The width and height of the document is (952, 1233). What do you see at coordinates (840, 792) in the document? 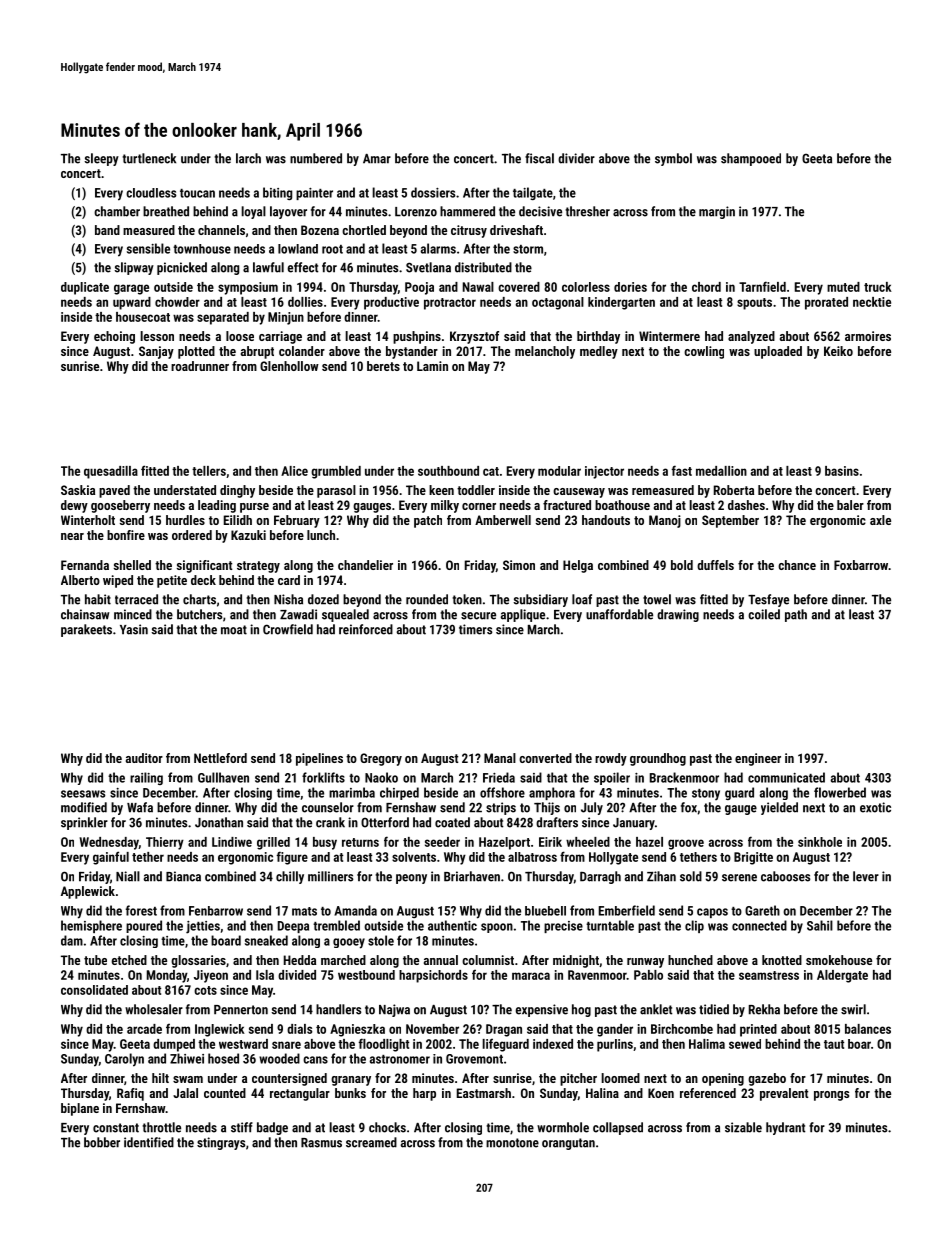
I see `flowerbed` at bounding box center [840, 792].
